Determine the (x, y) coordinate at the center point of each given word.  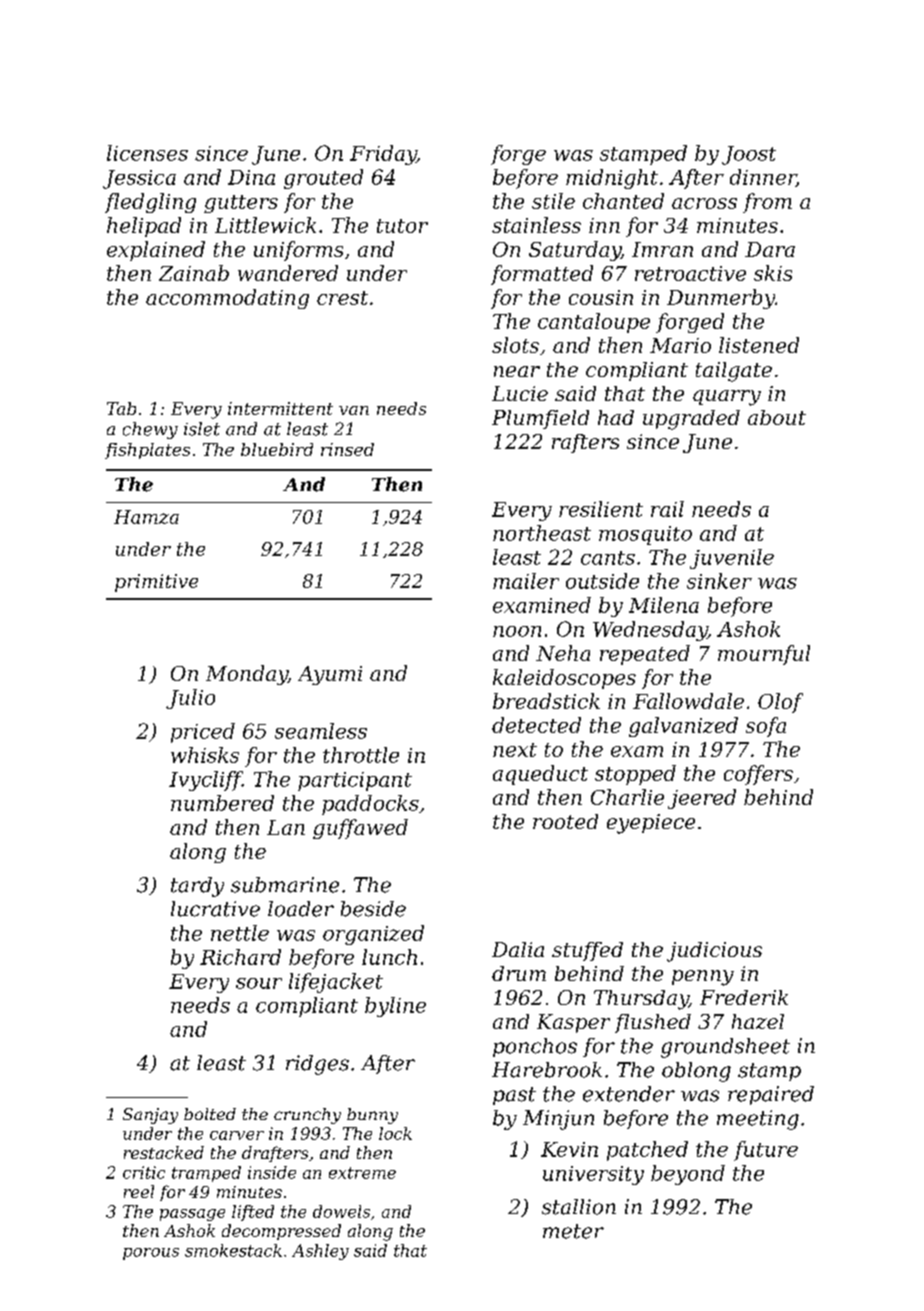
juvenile (732, 559)
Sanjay (150, 1116)
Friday (383, 155)
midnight (612, 179)
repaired (771, 1095)
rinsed (347, 449)
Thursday (641, 1000)
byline (395, 1007)
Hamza (146, 517)
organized (373, 935)
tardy (197, 887)
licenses (147, 153)
